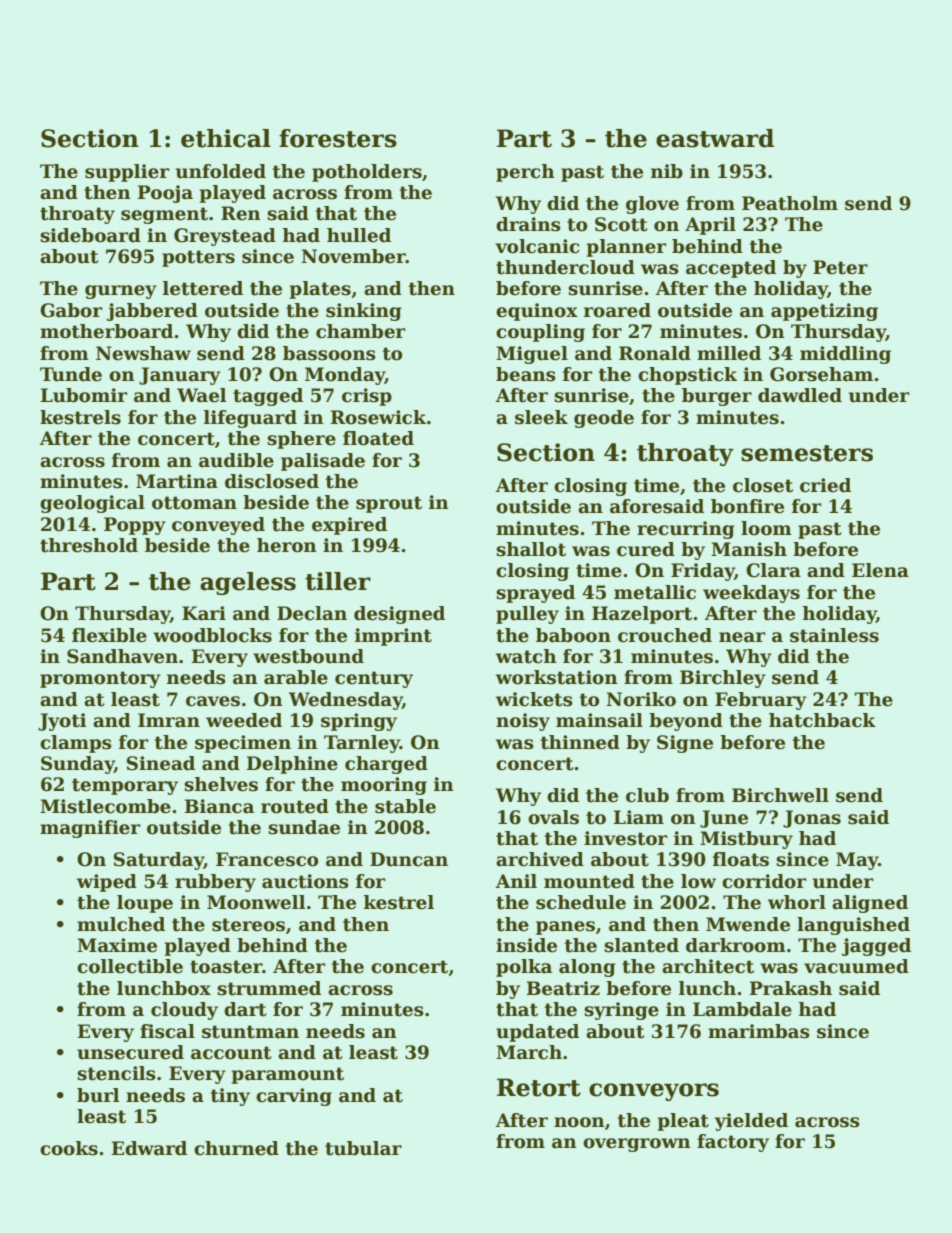  What do you see at coordinates (580, 742) in the screenshot?
I see `thinned` at bounding box center [580, 742].
